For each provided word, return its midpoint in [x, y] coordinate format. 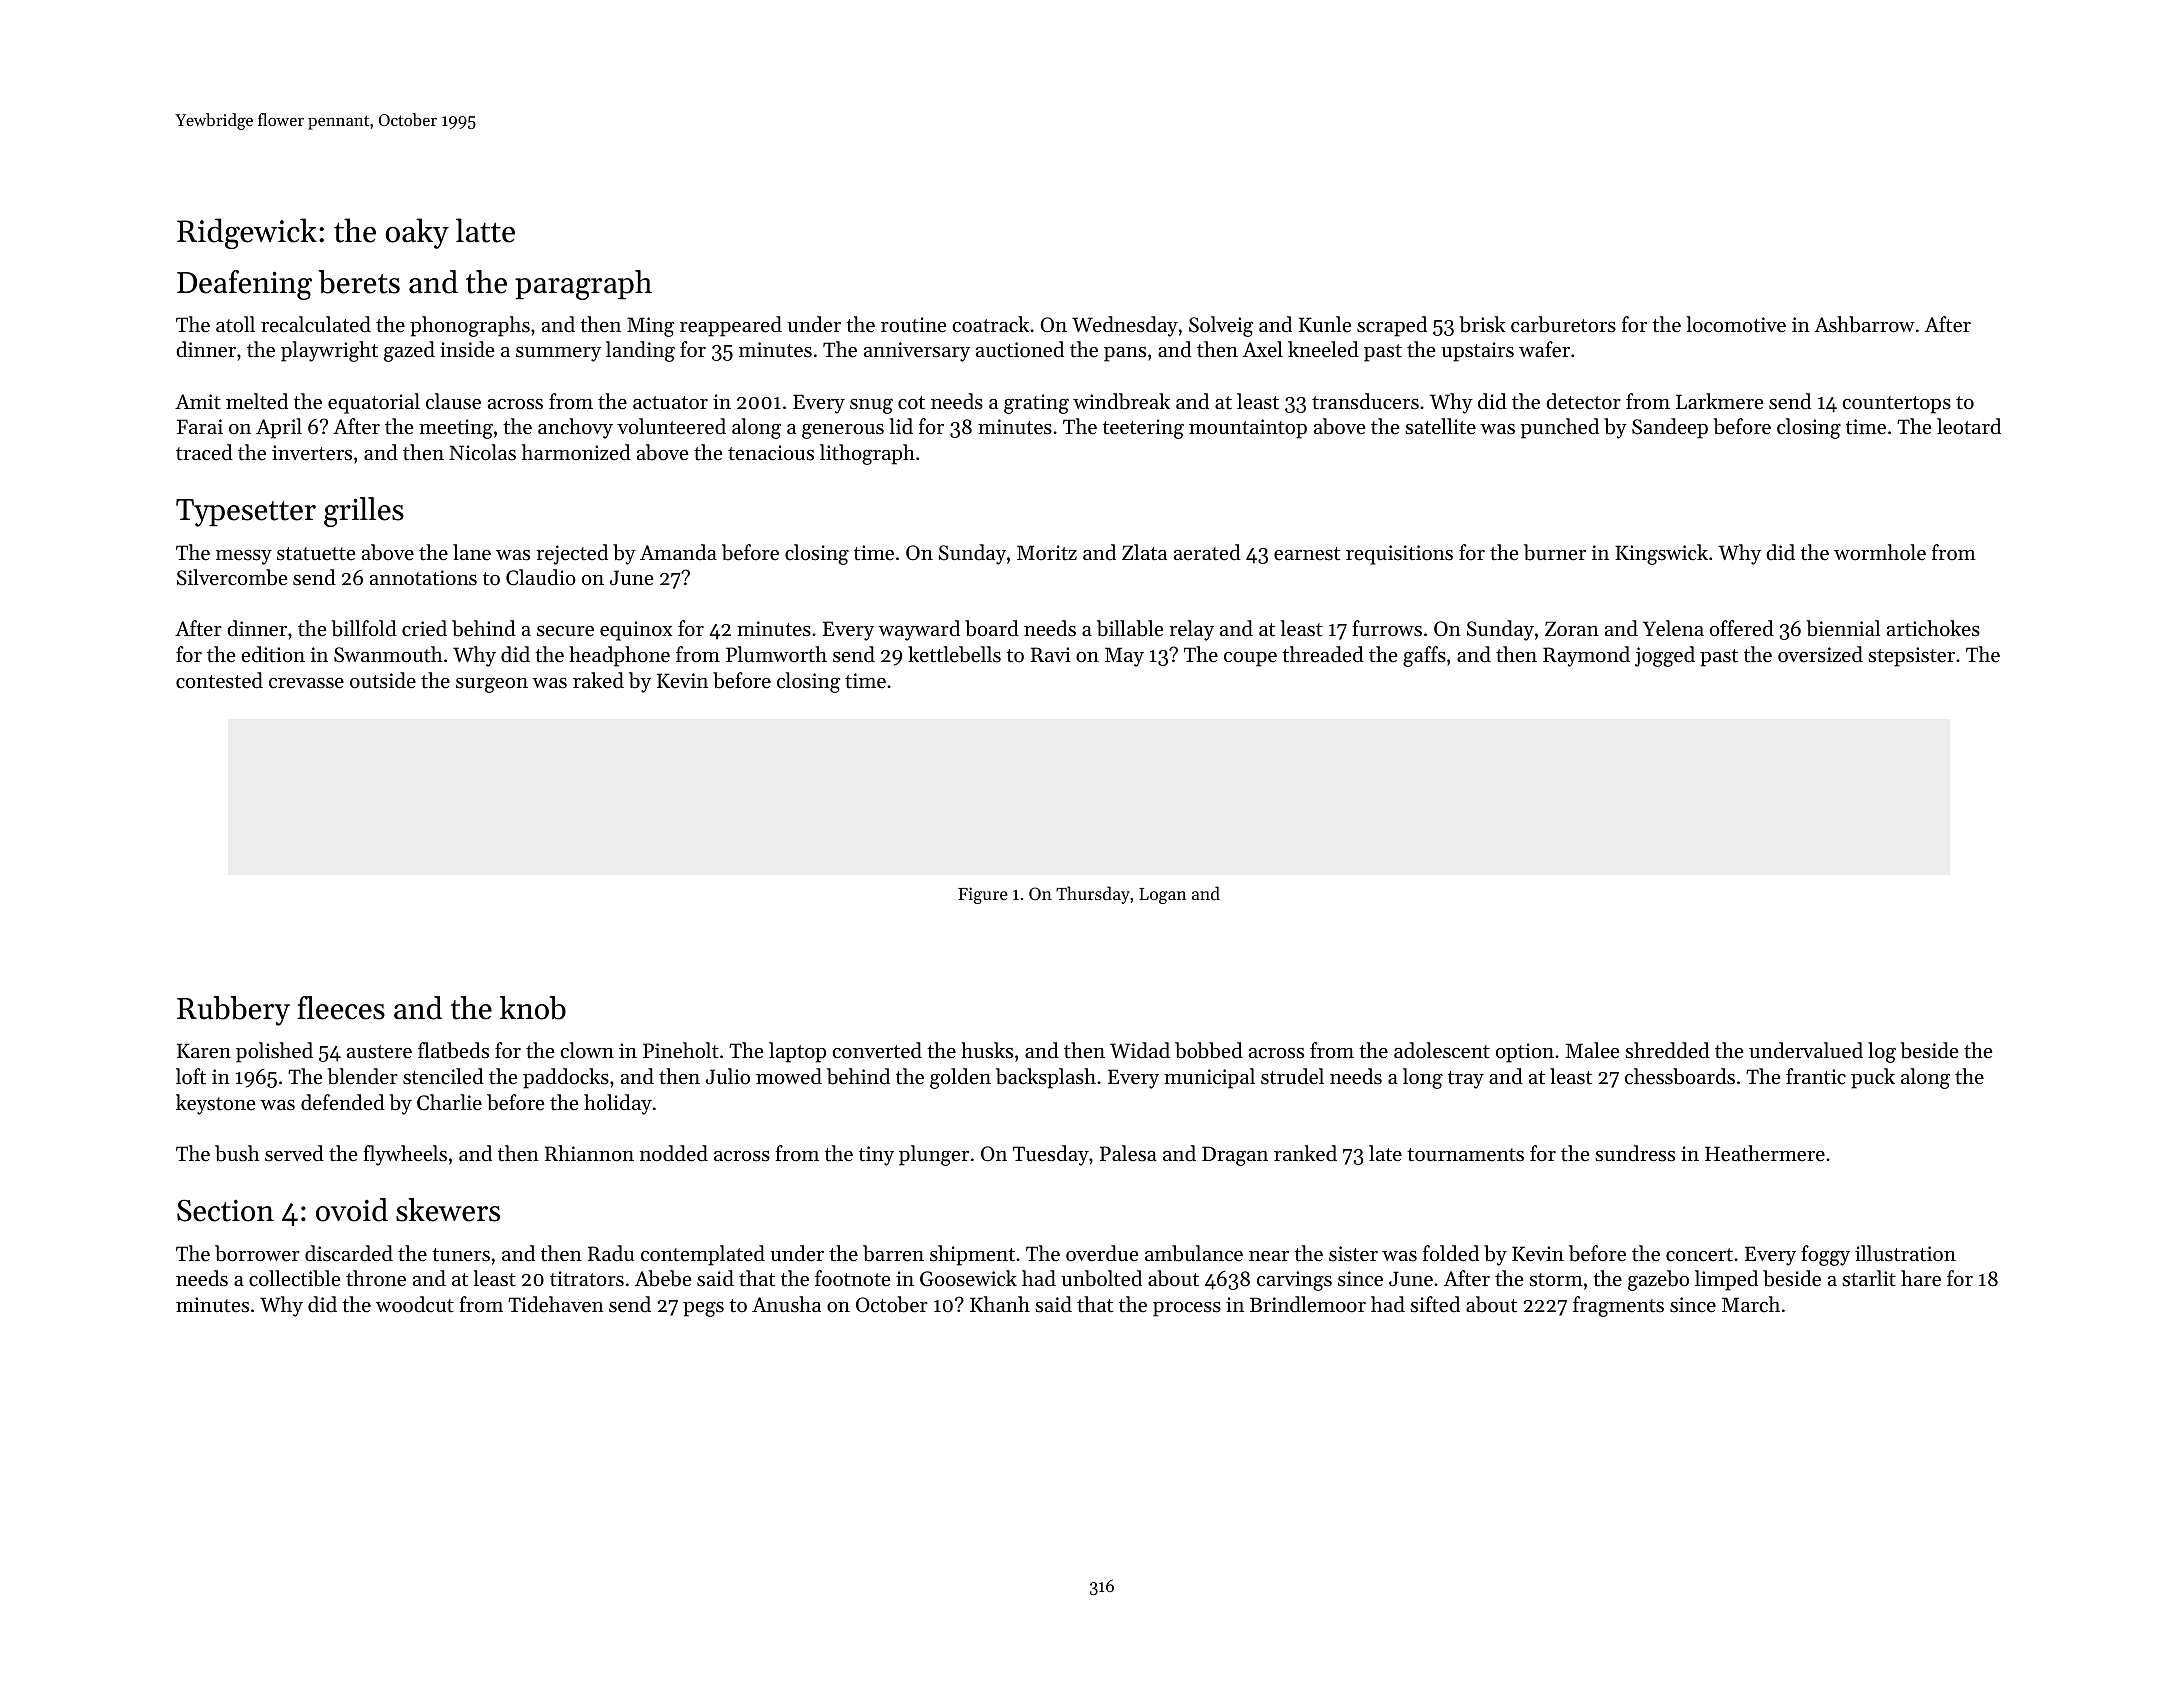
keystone [215, 1104]
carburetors [1563, 324]
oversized [1820, 654]
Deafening [244, 285]
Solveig [1221, 326]
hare [1921, 1278]
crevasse [306, 683]
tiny [876, 1156]
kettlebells [954, 654]
